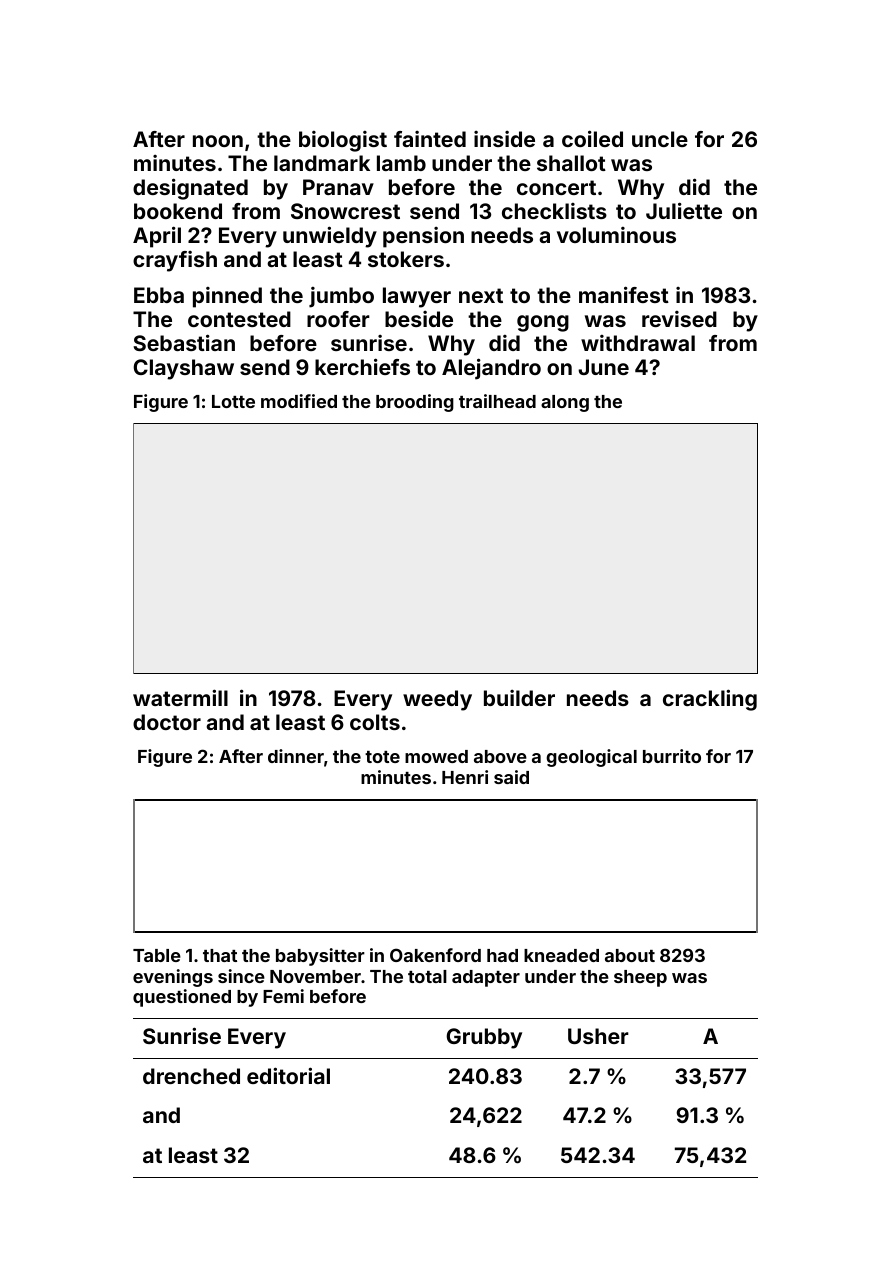 Image resolution: width=891 pixels, height=1264 pixels. Describe the element at coordinates (598, 1036) in the image. I see `Usher` at that location.
